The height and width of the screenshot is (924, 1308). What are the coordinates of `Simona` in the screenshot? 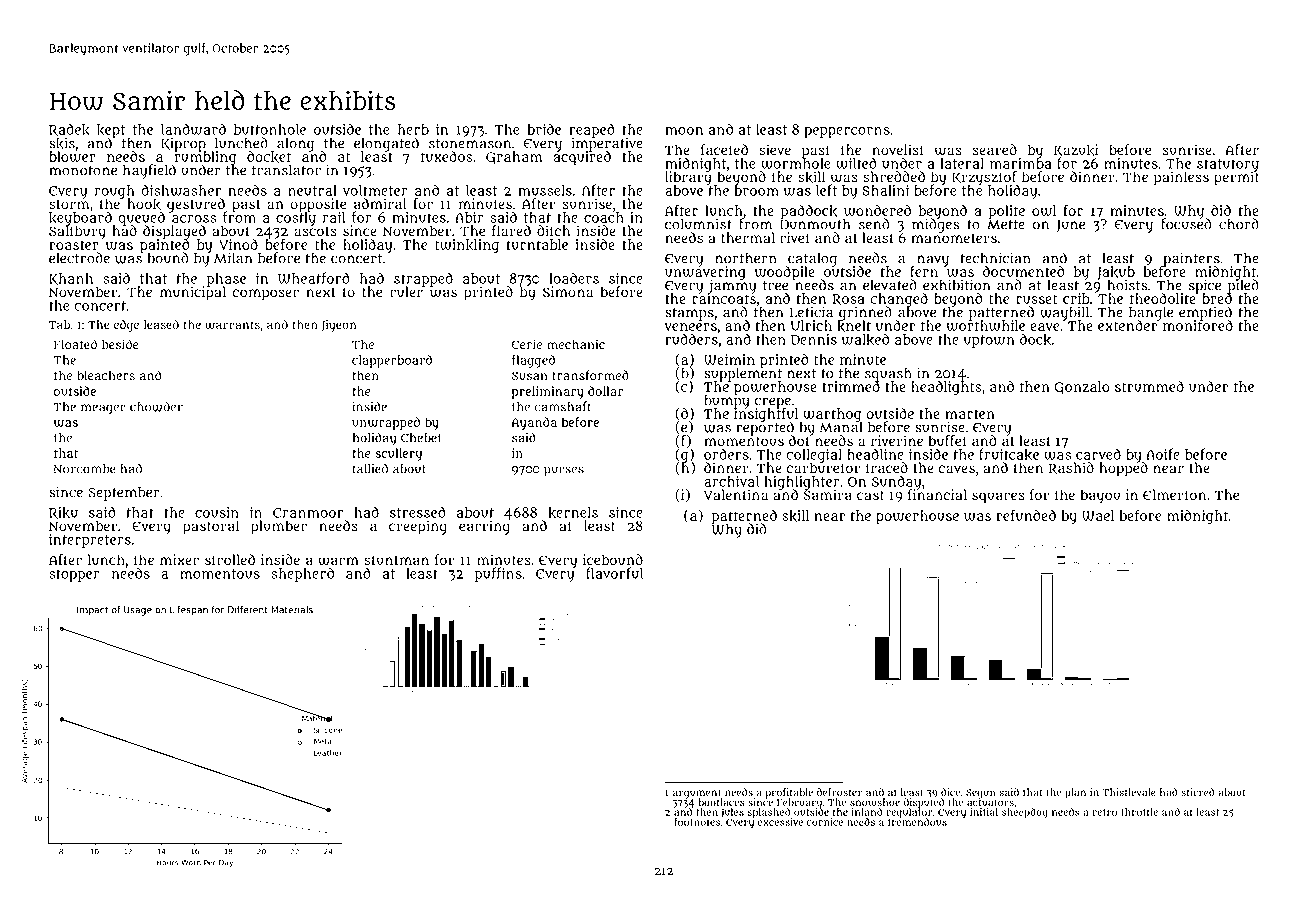 It's located at (568, 292).
